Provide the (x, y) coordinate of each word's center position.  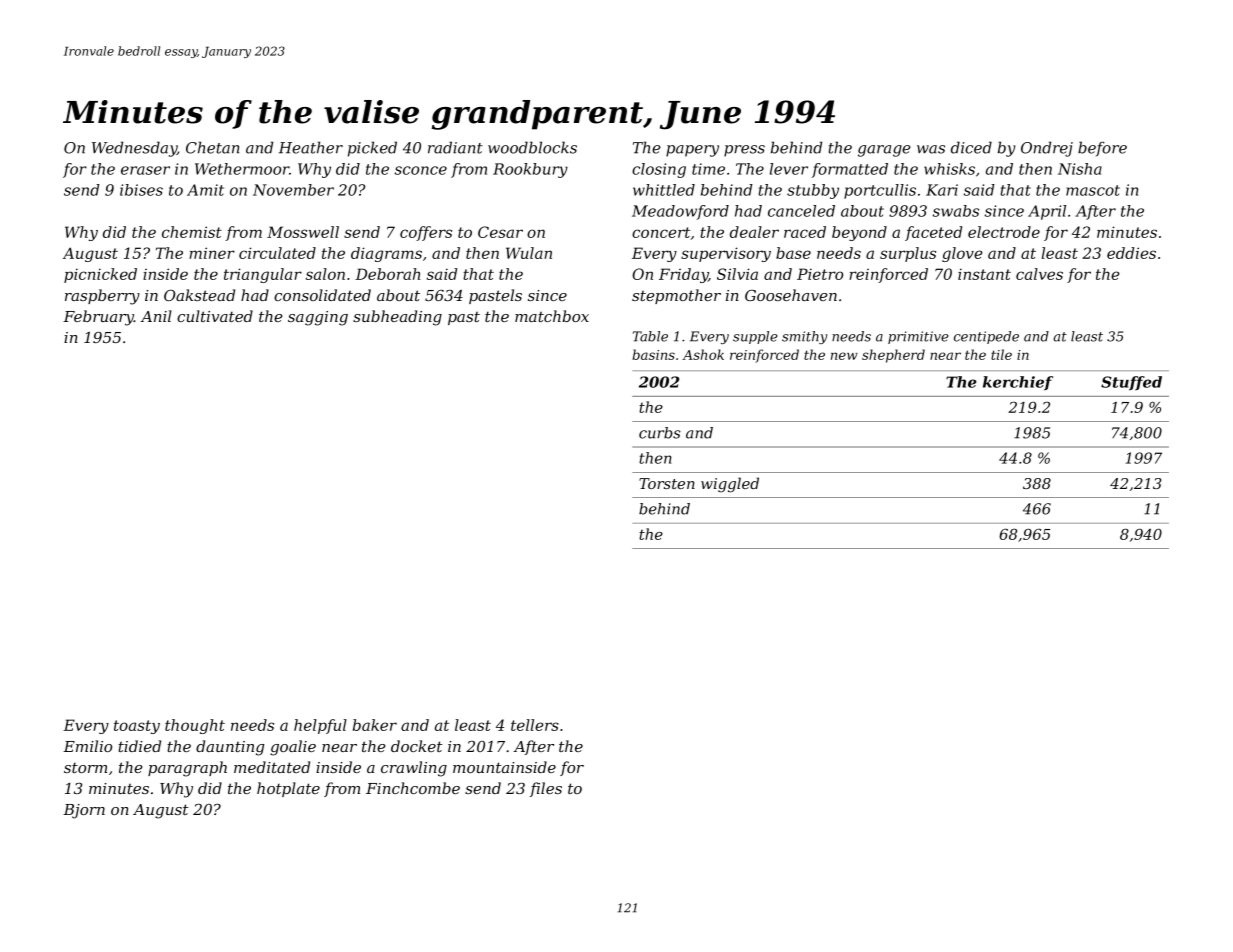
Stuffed (1131, 383)
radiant (455, 147)
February (98, 318)
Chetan (212, 147)
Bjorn (84, 811)
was (931, 149)
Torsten (667, 483)
